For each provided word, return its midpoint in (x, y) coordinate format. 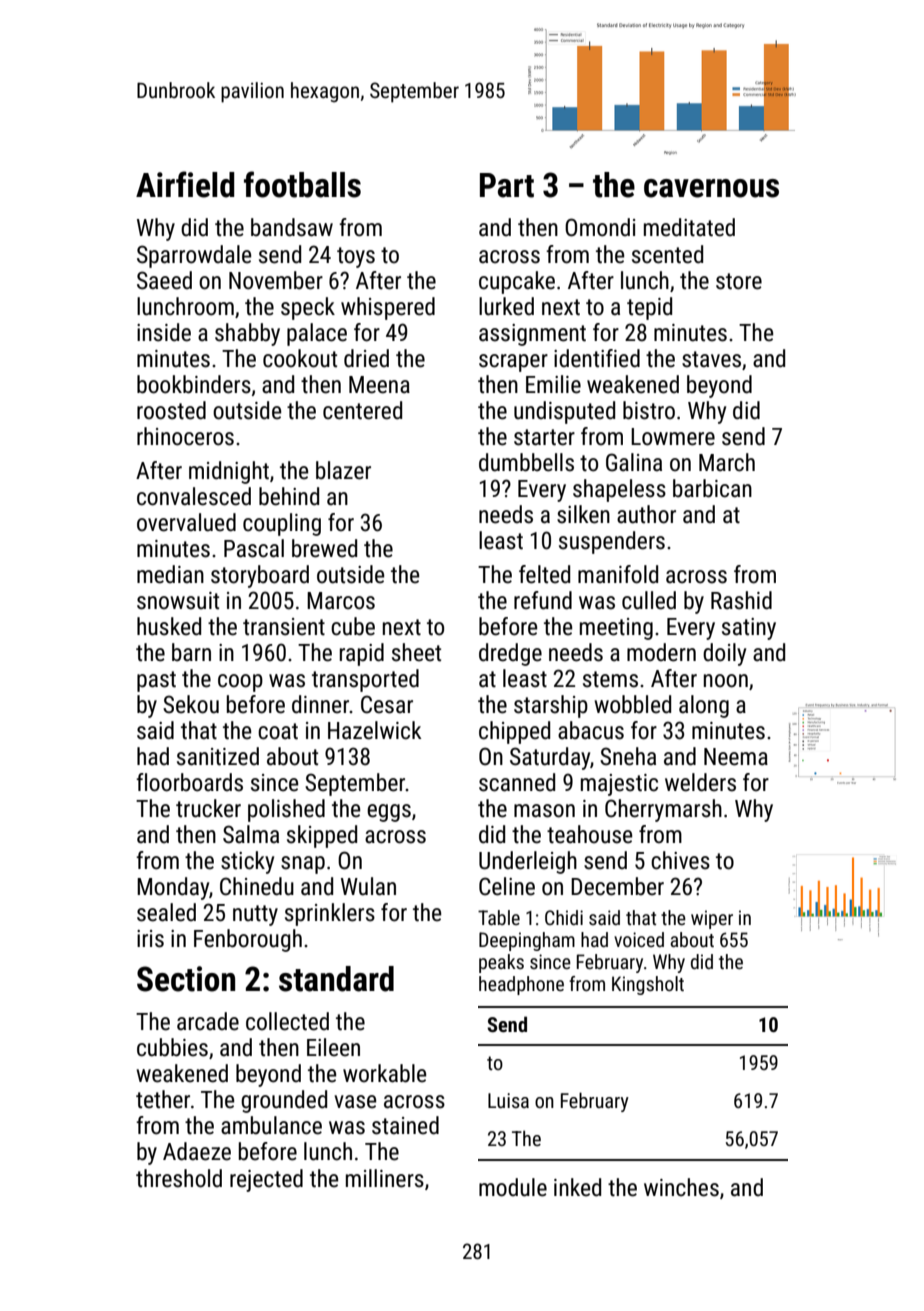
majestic (619, 785)
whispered (388, 308)
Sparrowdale (194, 256)
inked (577, 1187)
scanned (517, 782)
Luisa (508, 1100)
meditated (689, 227)
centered (362, 410)
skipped (322, 836)
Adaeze (197, 1151)
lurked (506, 306)
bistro (649, 410)
